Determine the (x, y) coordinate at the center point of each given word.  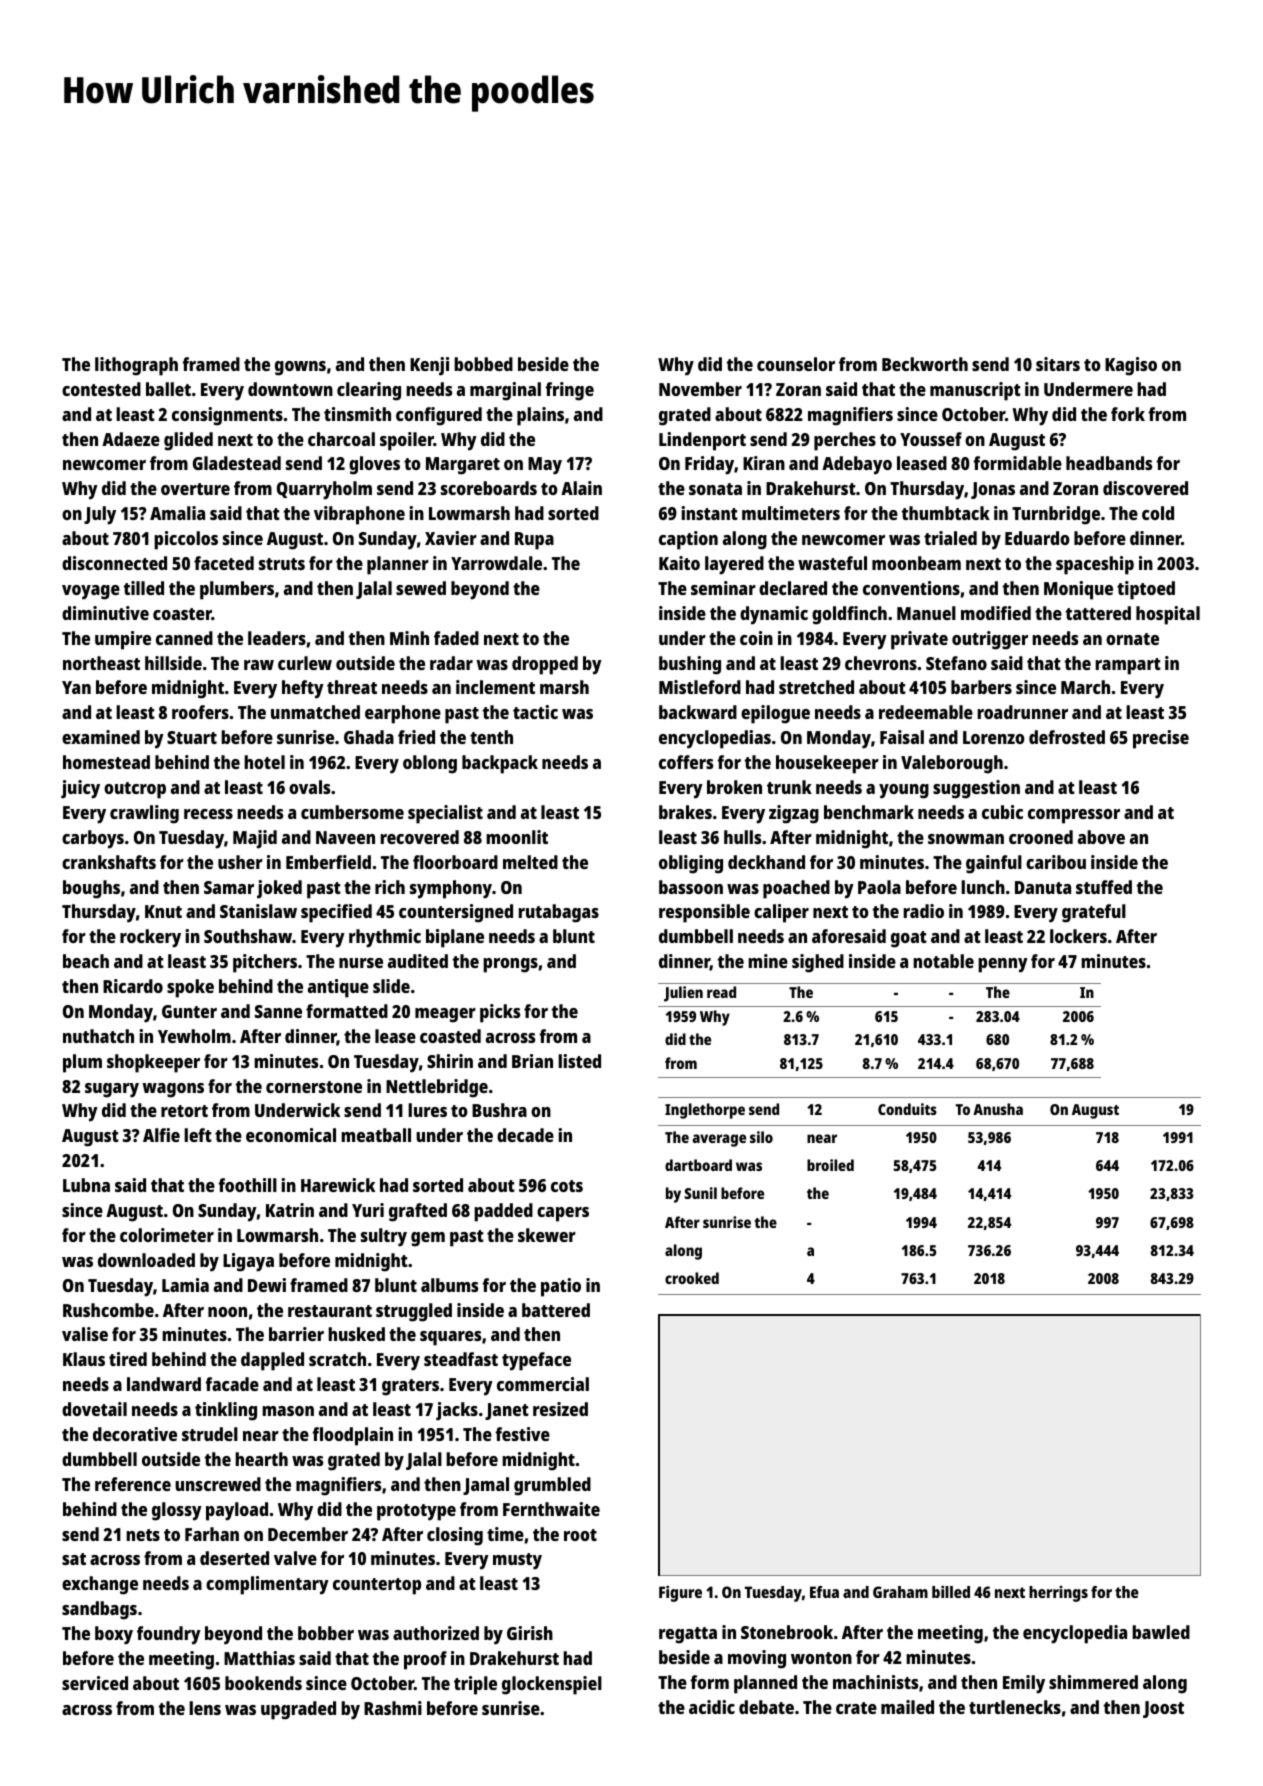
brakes (685, 812)
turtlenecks (1015, 1707)
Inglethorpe (705, 1111)
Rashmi (393, 1708)
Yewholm (194, 1036)
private (919, 640)
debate (766, 1707)
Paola (879, 887)
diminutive (105, 613)
